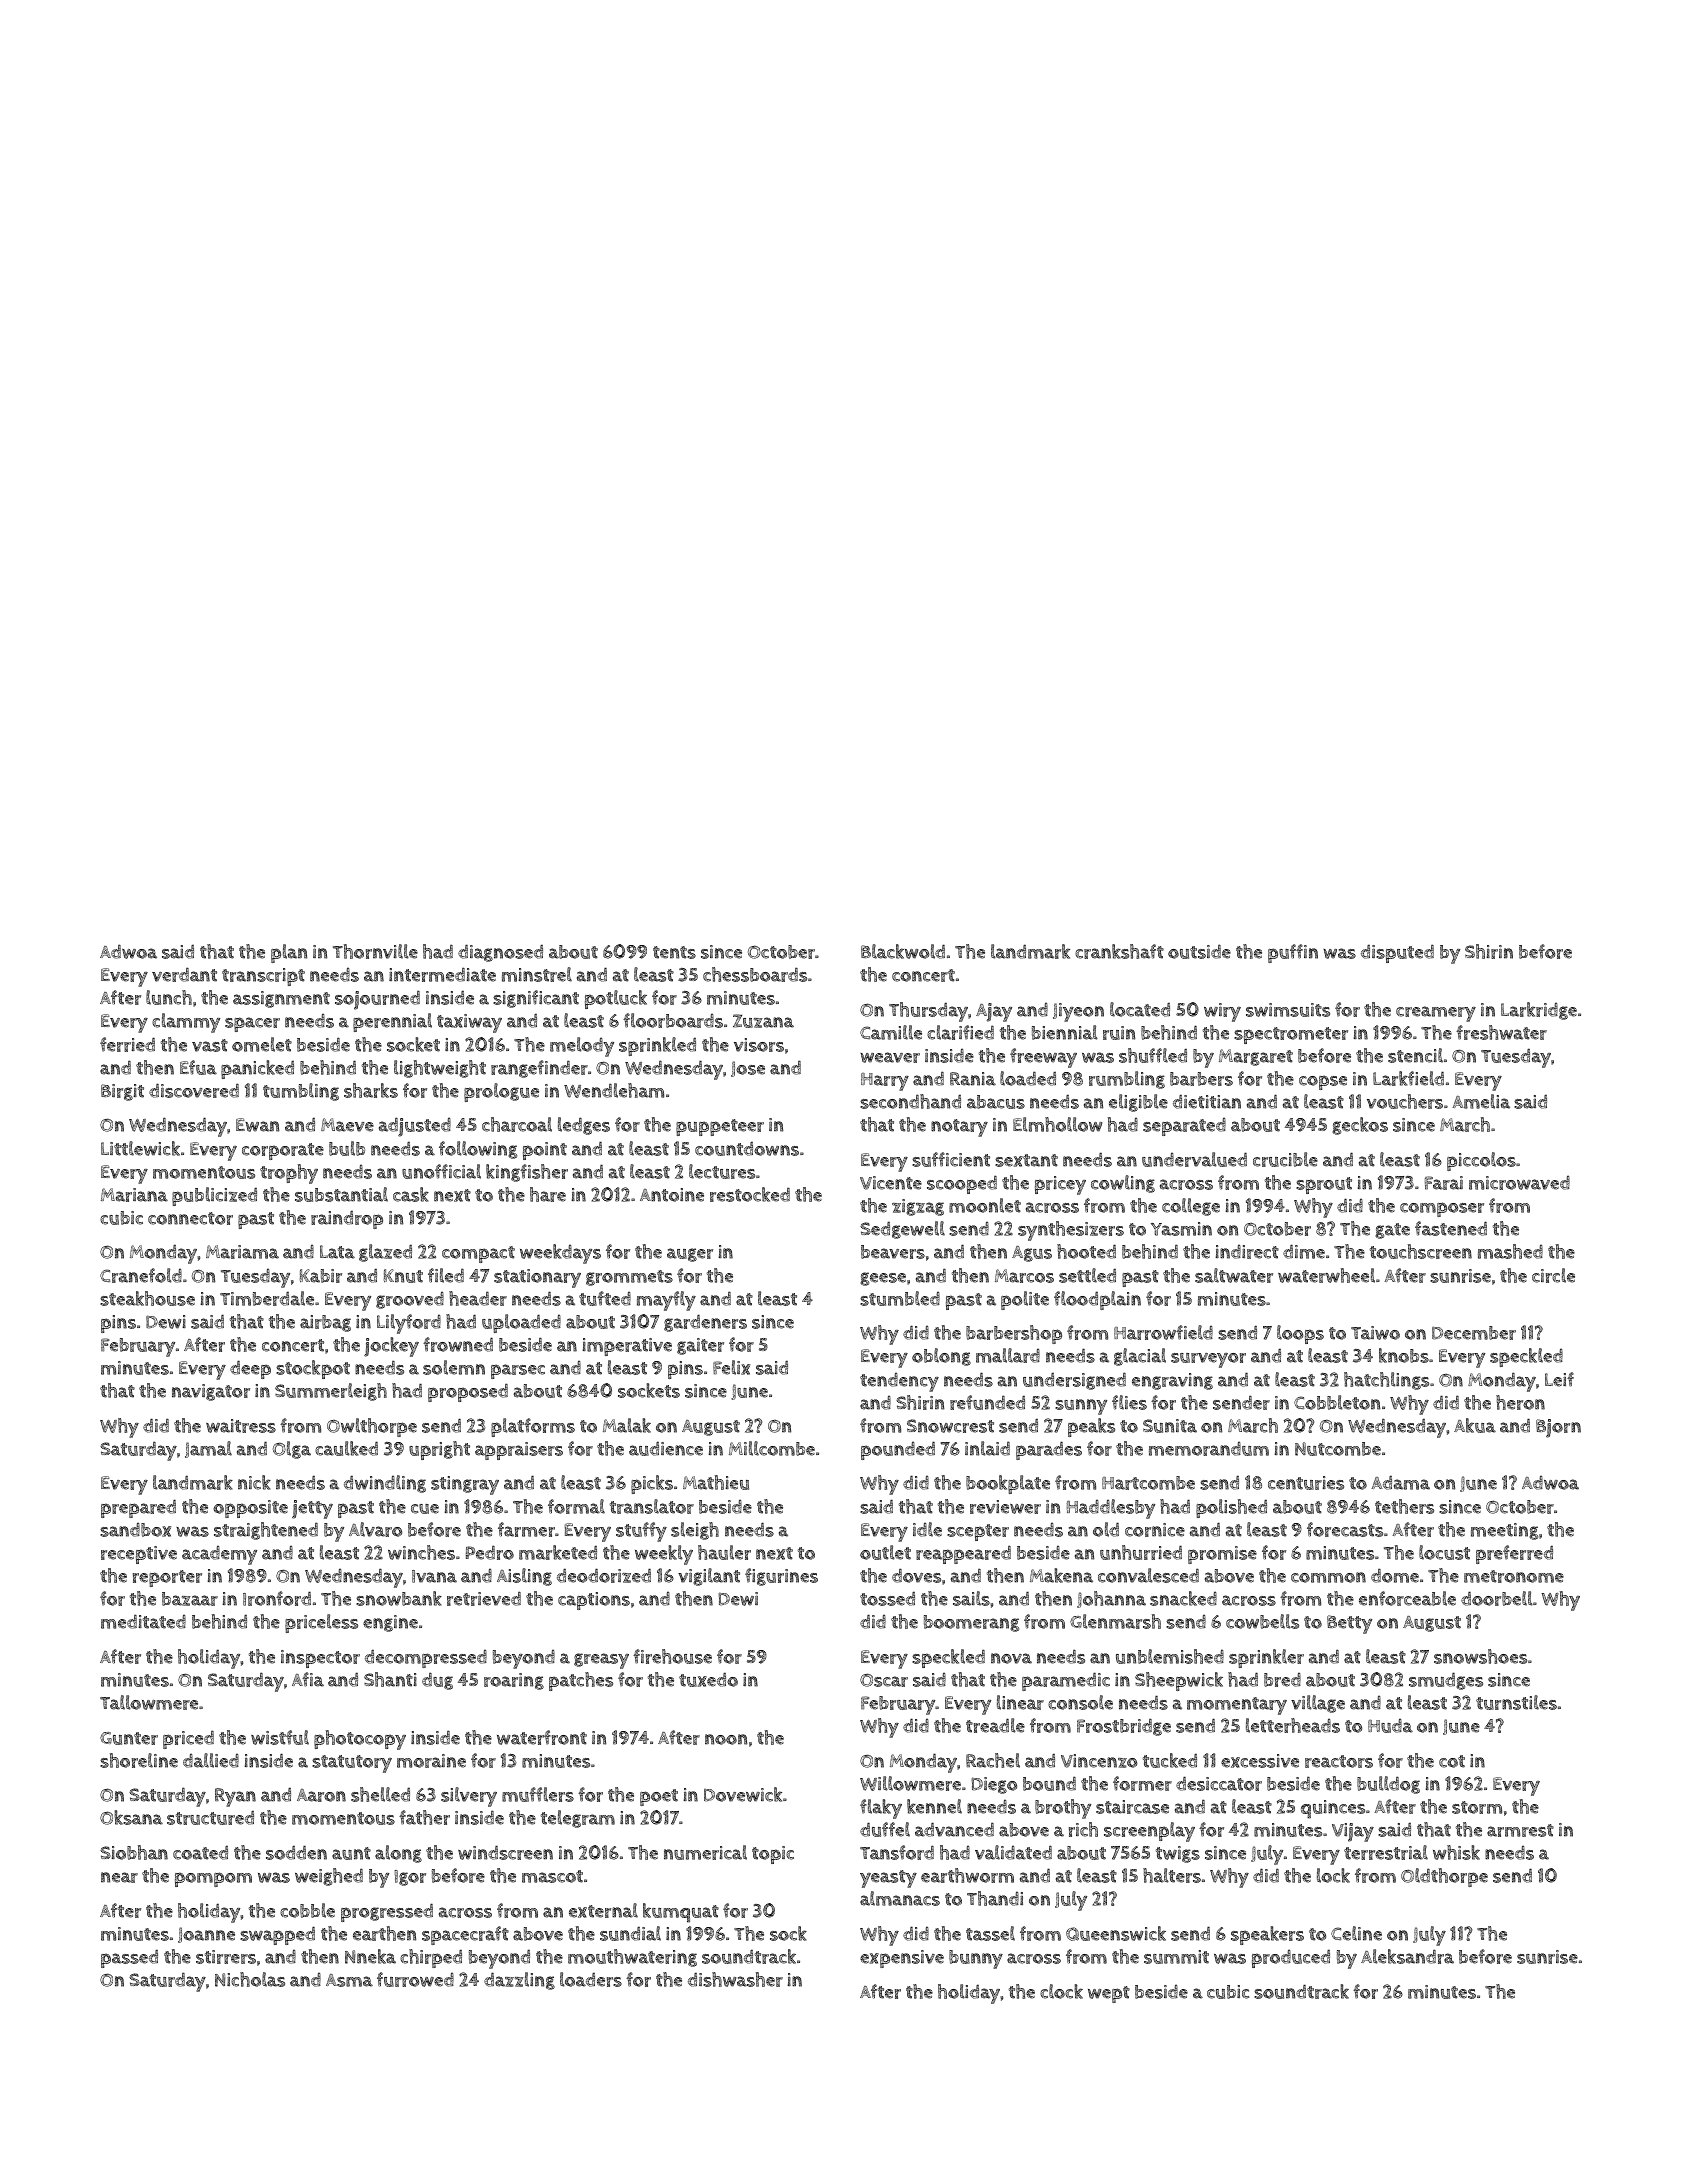 The width and height of the document is (1683, 2178). I want to click on hatchlings, so click(1386, 1381).
